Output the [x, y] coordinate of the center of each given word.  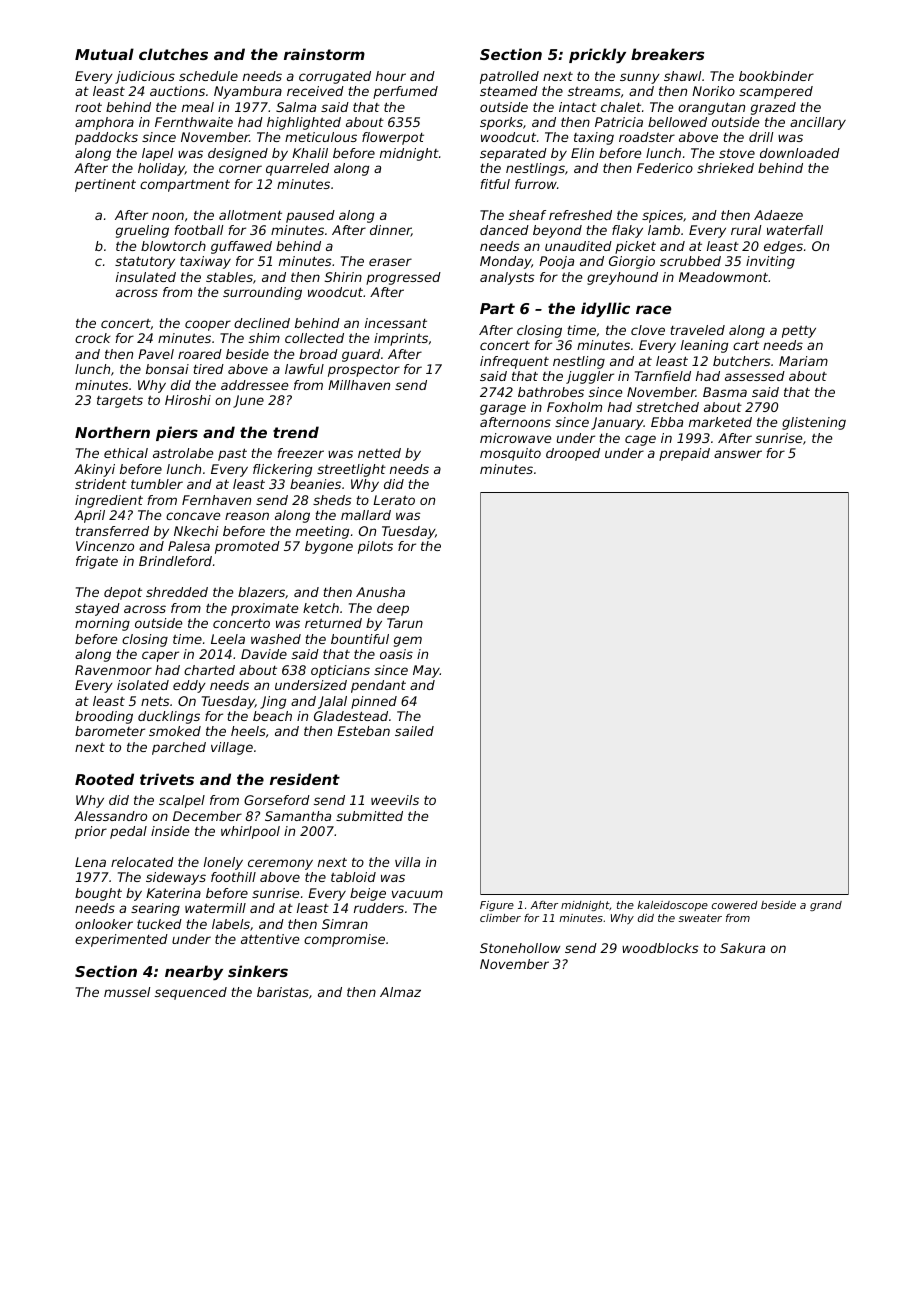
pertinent [105, 185]
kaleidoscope [672, 906]
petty [799, 332]
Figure [497, 906]
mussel [127, 992]
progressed [403, 278]
